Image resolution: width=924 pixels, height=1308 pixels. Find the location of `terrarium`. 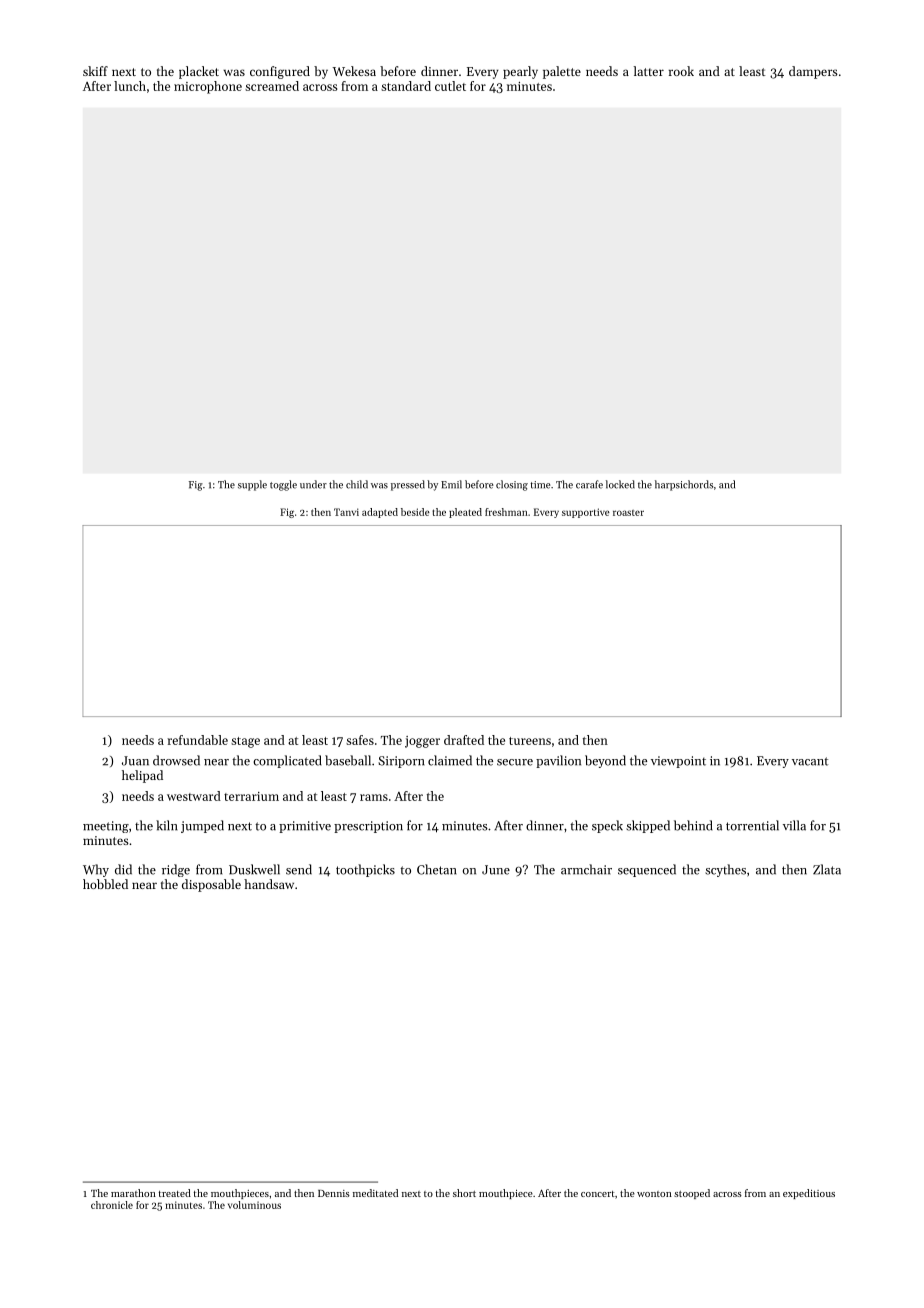

terrarium is located at coordinates (251, 796).
